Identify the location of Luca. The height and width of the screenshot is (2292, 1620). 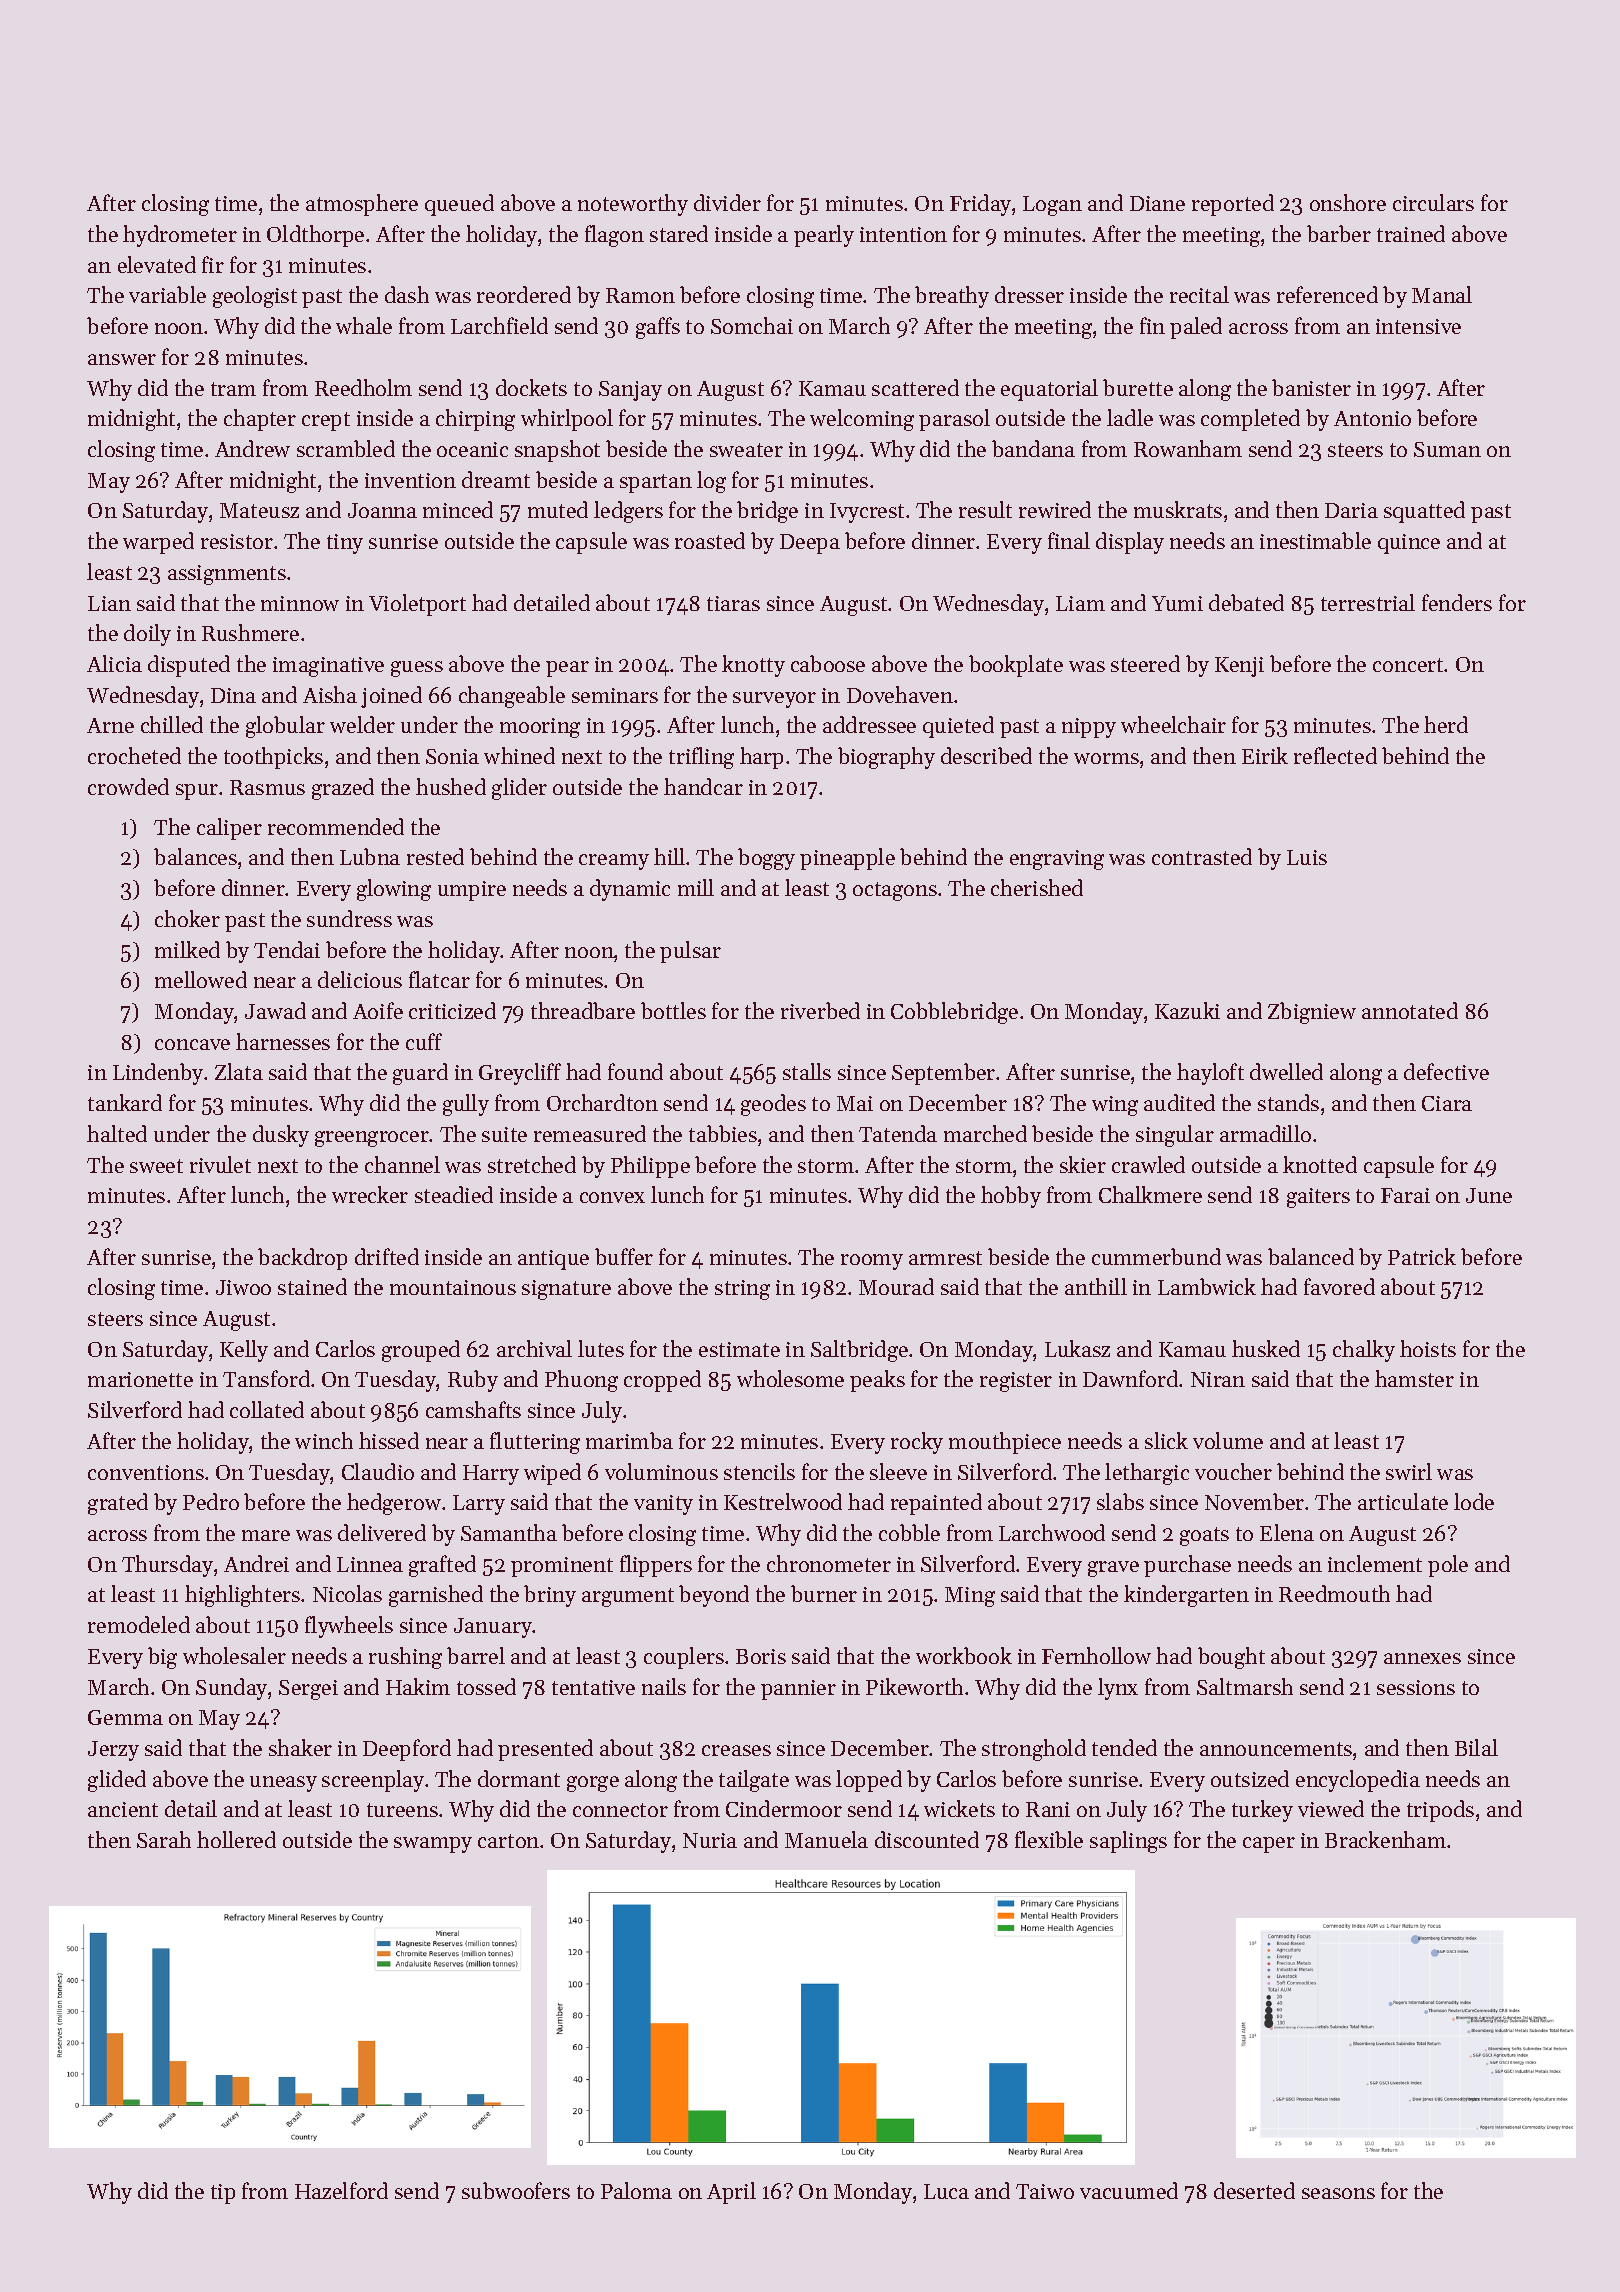
(946, 2191).
